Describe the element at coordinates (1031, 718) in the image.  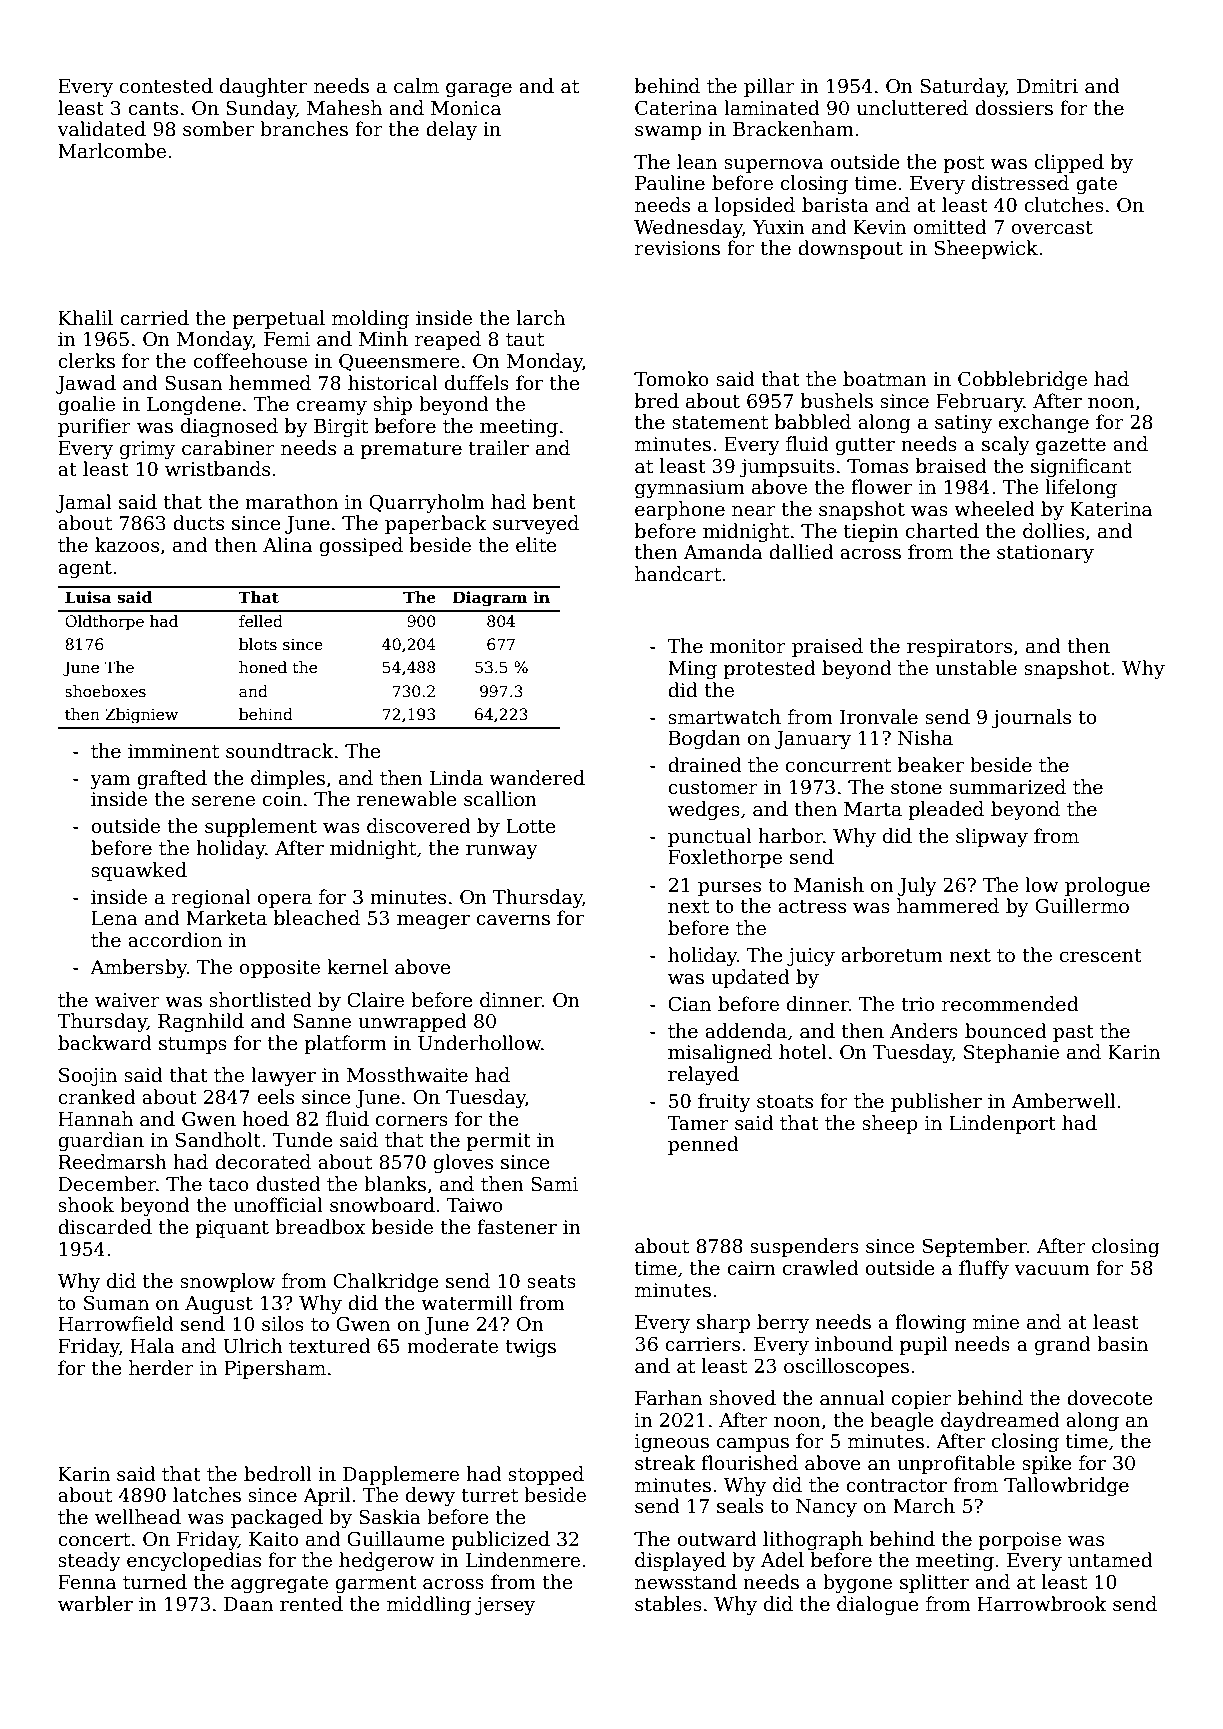
I see `journals` at that location.
